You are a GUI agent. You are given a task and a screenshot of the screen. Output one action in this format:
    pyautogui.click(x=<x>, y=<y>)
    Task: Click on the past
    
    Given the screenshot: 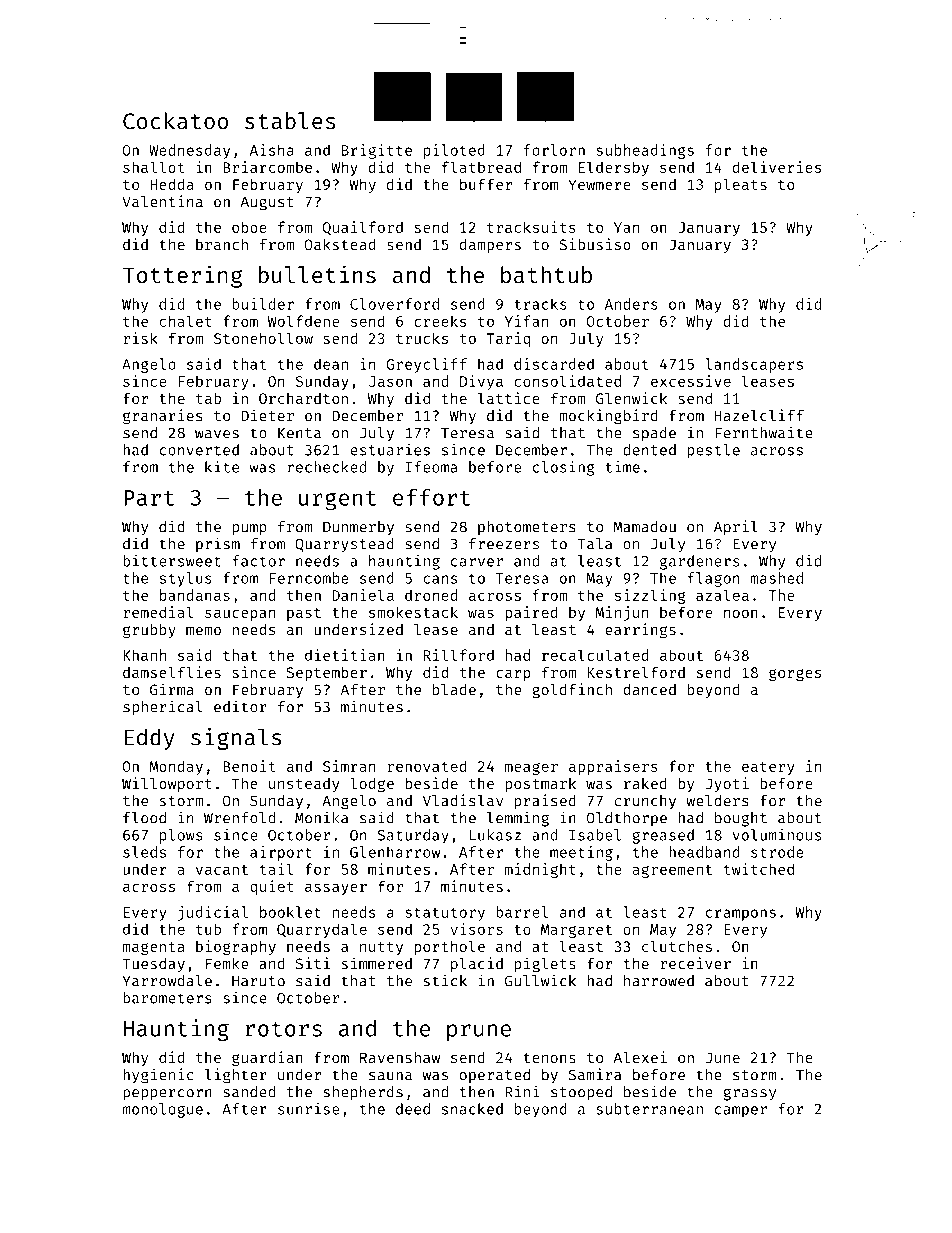 What is the action you would take?
    pyautogui.click(x=304, y=614)
